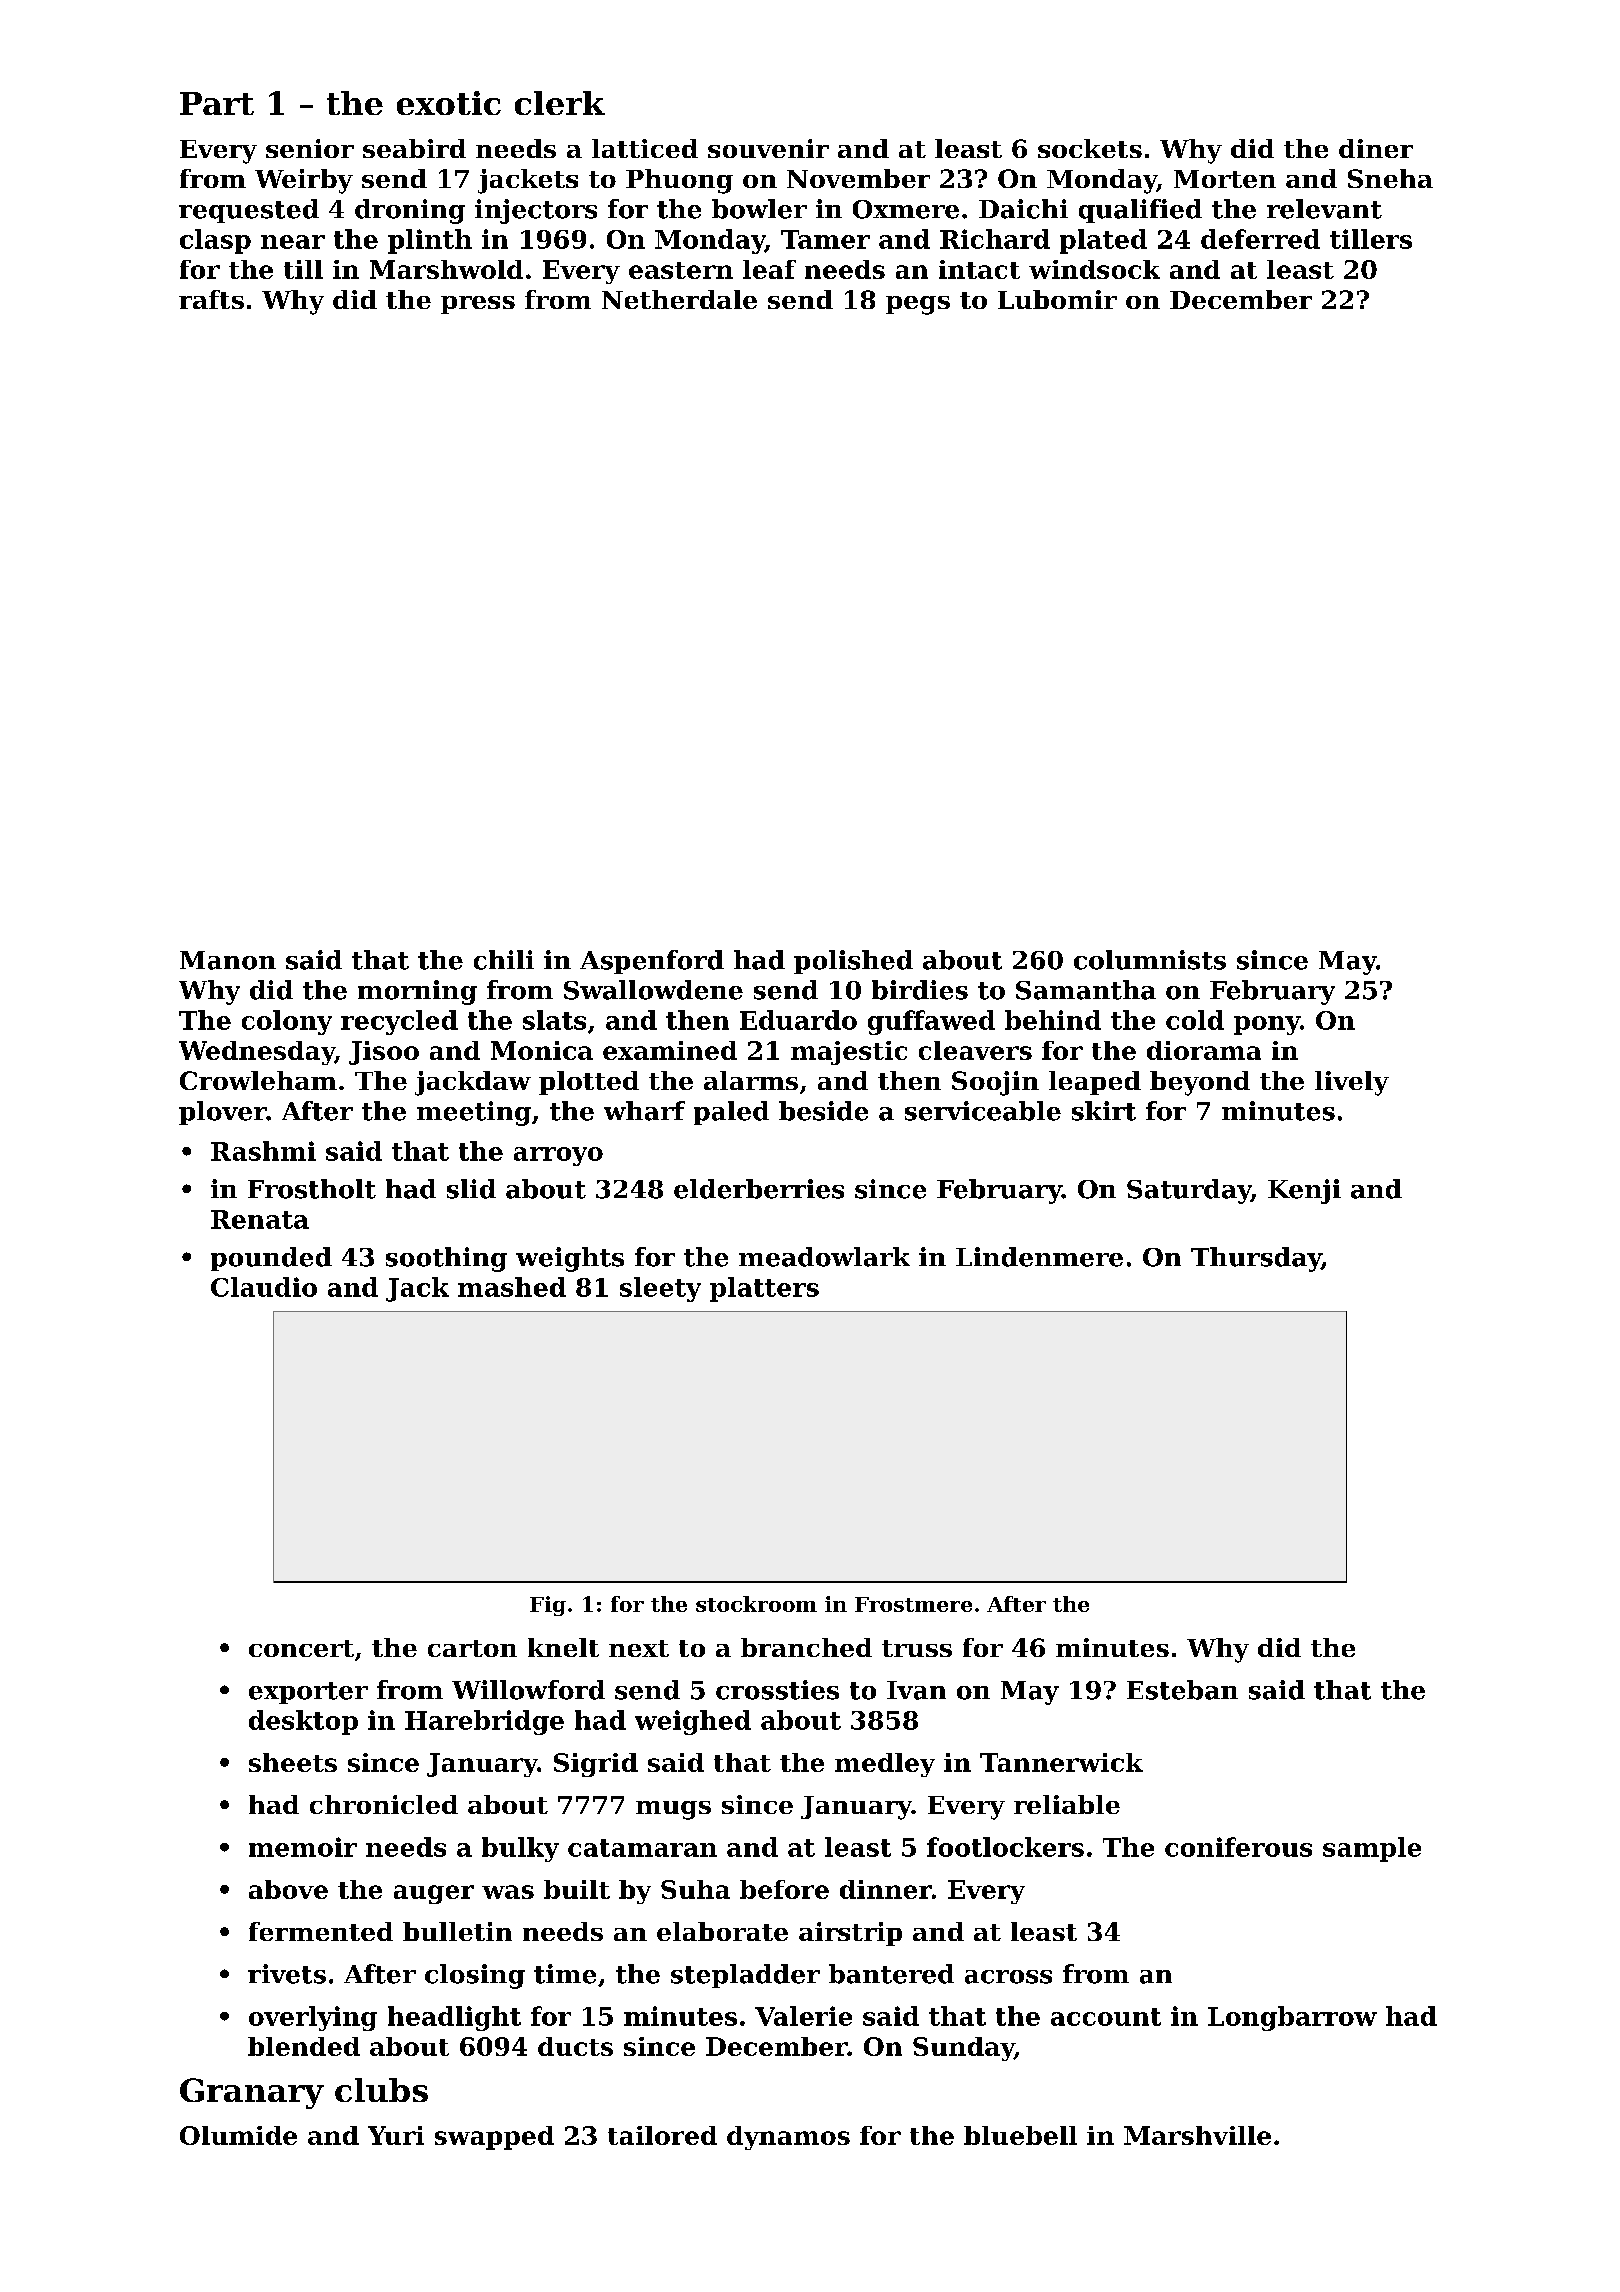 Image resolution: width=1620 pixels, height=2292 pixels. Describe the element at coordinates (228, 960) in the screenshot. I see `Manon` at that location.
